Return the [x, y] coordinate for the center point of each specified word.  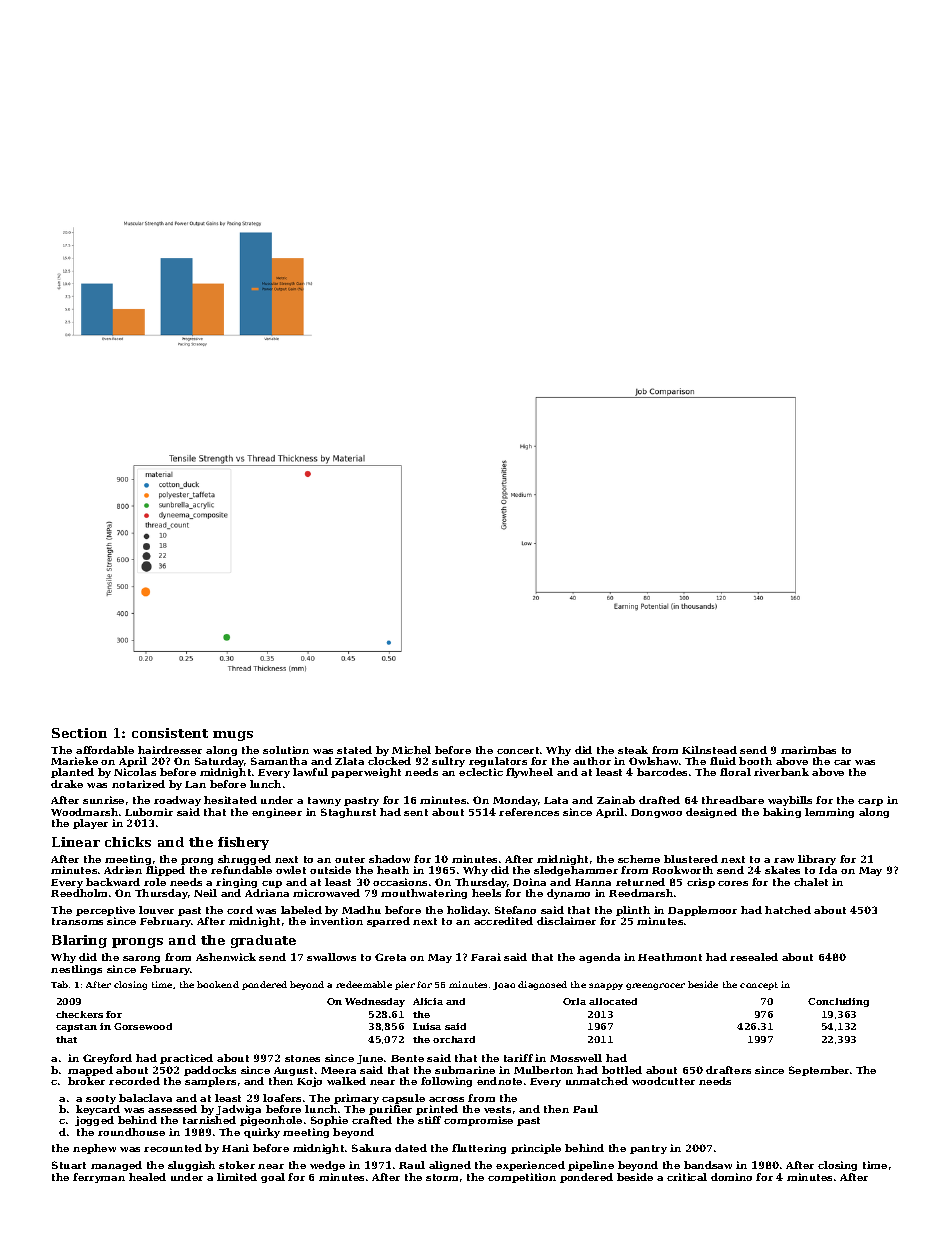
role [155, 882]
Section [79, 733]
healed [147, 1177]
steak [633, 750]
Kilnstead [709, 750]
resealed [754, 957]
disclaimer [566, 921]
